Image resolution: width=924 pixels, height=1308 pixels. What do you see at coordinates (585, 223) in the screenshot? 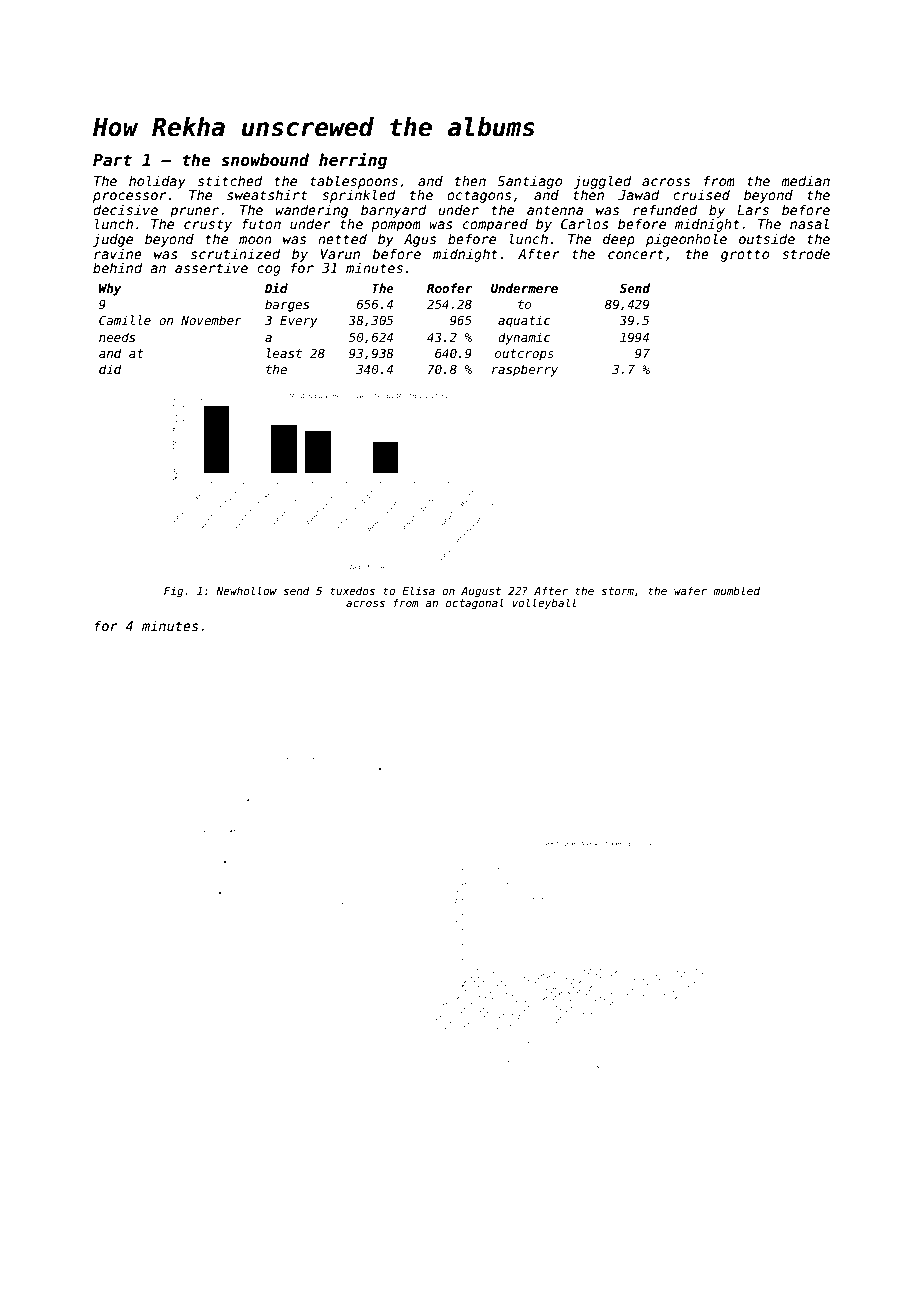
I see `Carlos` at bounding box center [585, 223].
